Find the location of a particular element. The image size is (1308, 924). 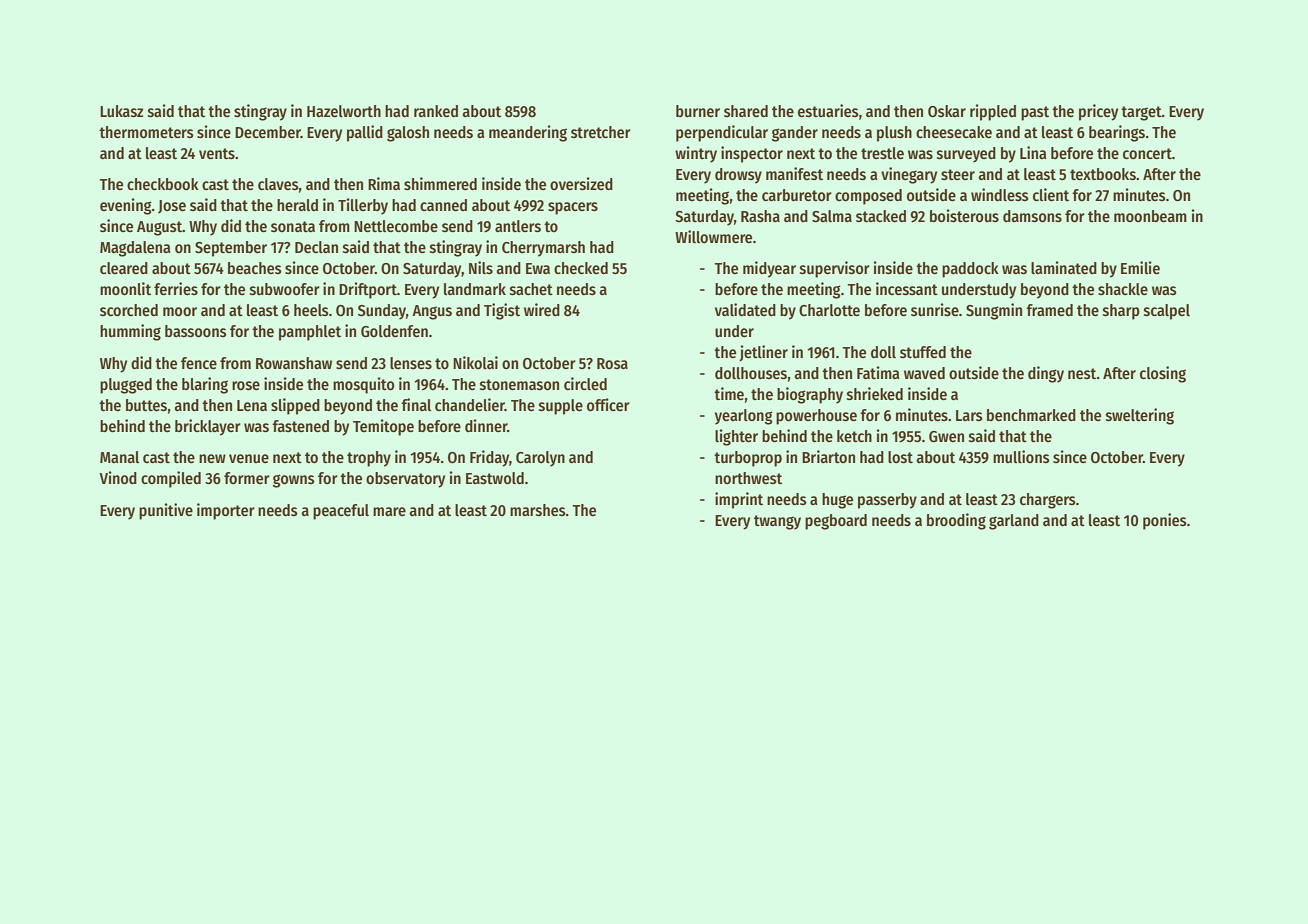

Hazelworth is located at coordinates (344, 111).
